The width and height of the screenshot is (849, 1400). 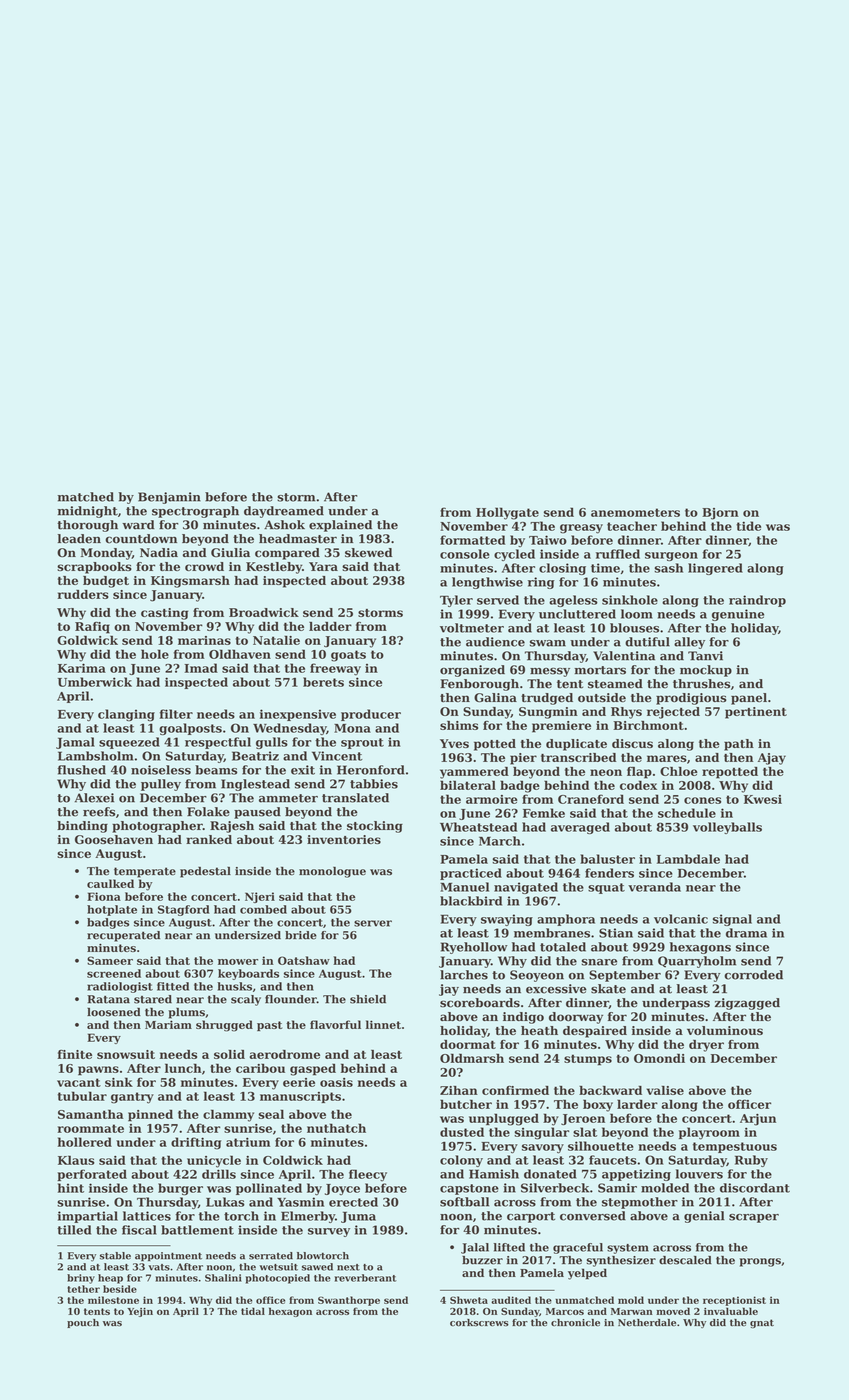 What do you see at coordinates (615, 684) in the screenshot?
I see `steamed` at bounding box center [615, 684].
